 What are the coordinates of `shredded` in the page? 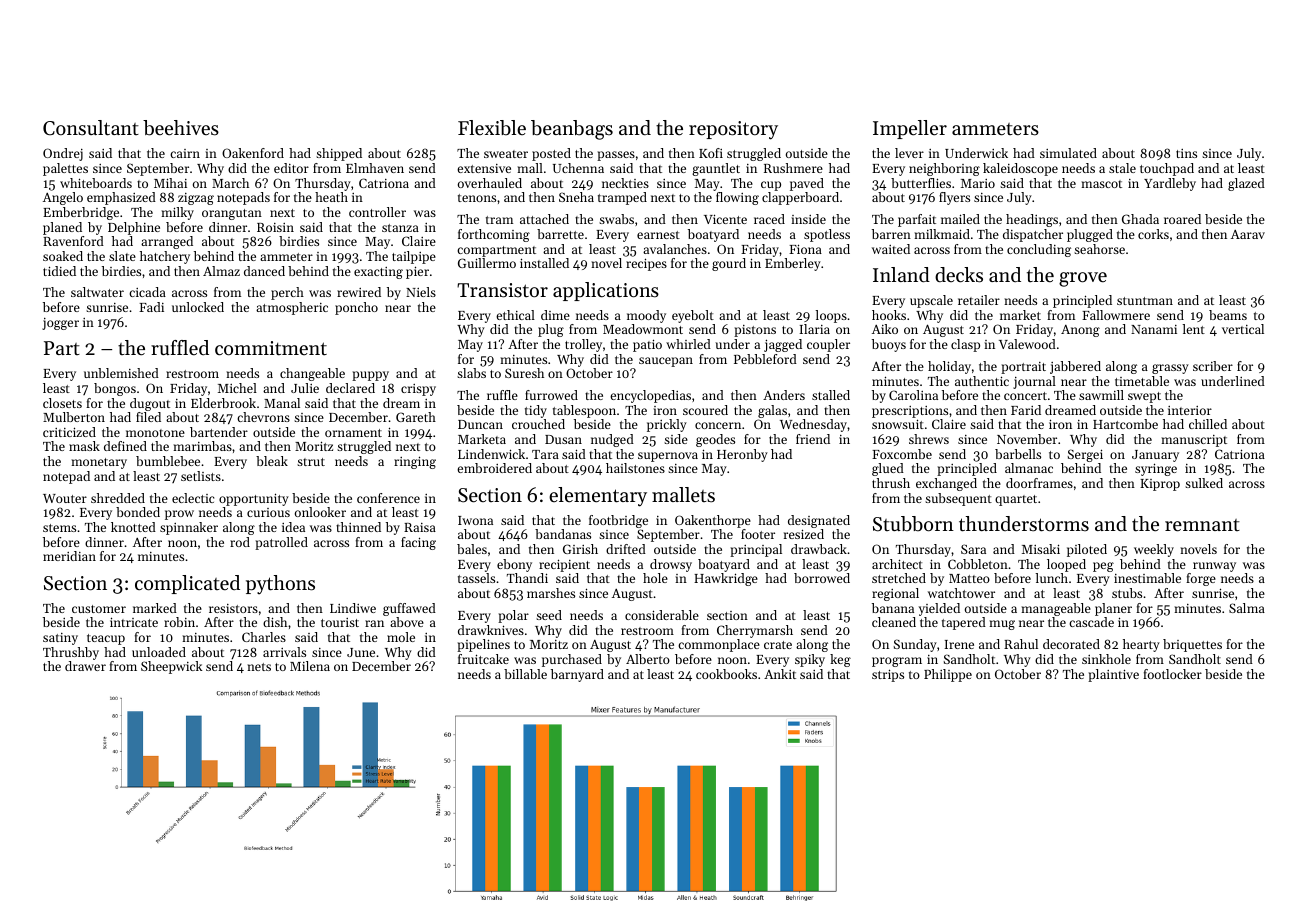 It's located at (118, 498).
